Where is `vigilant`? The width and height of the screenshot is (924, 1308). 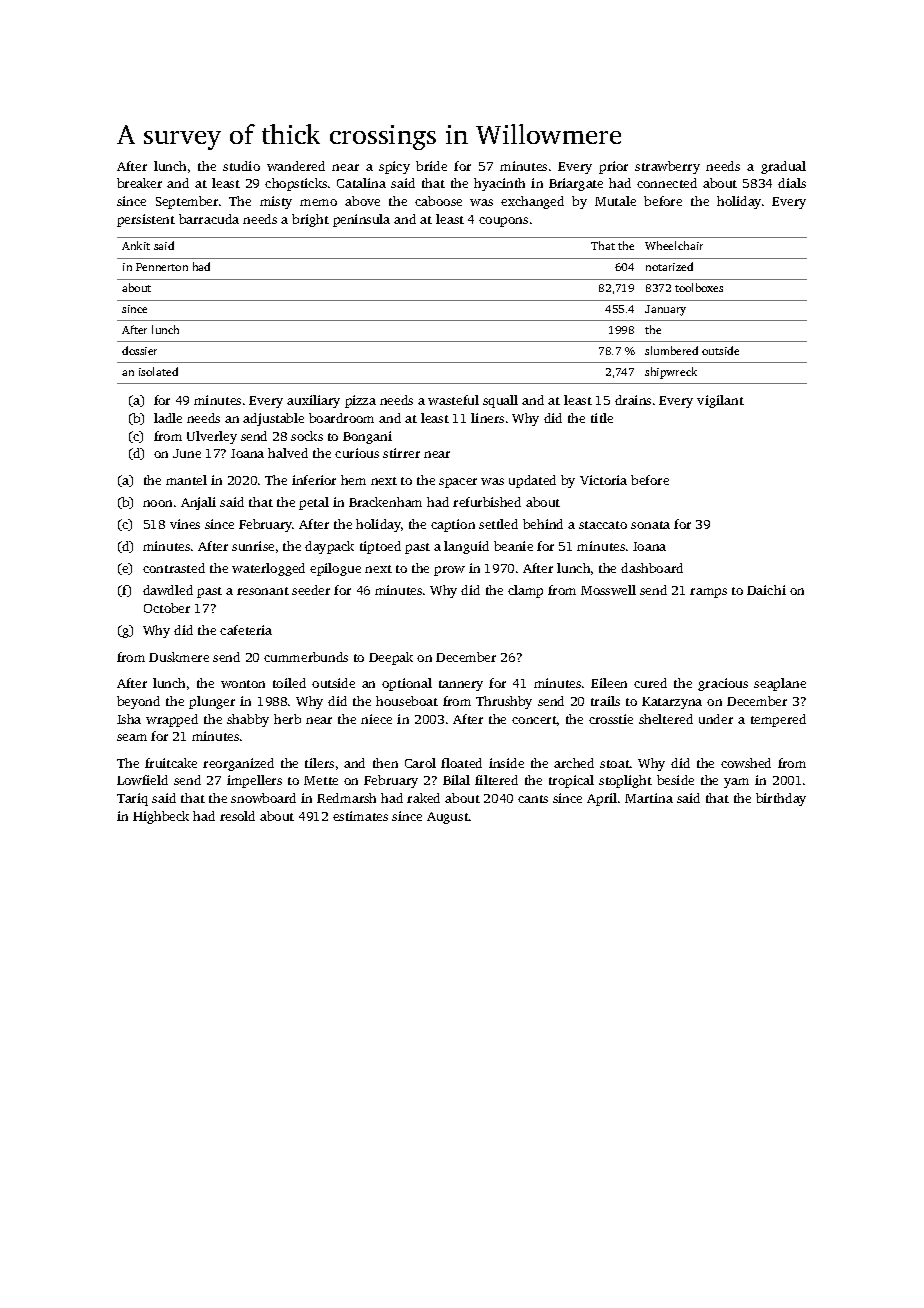 vigilant is located at coordinates (720, 401).
